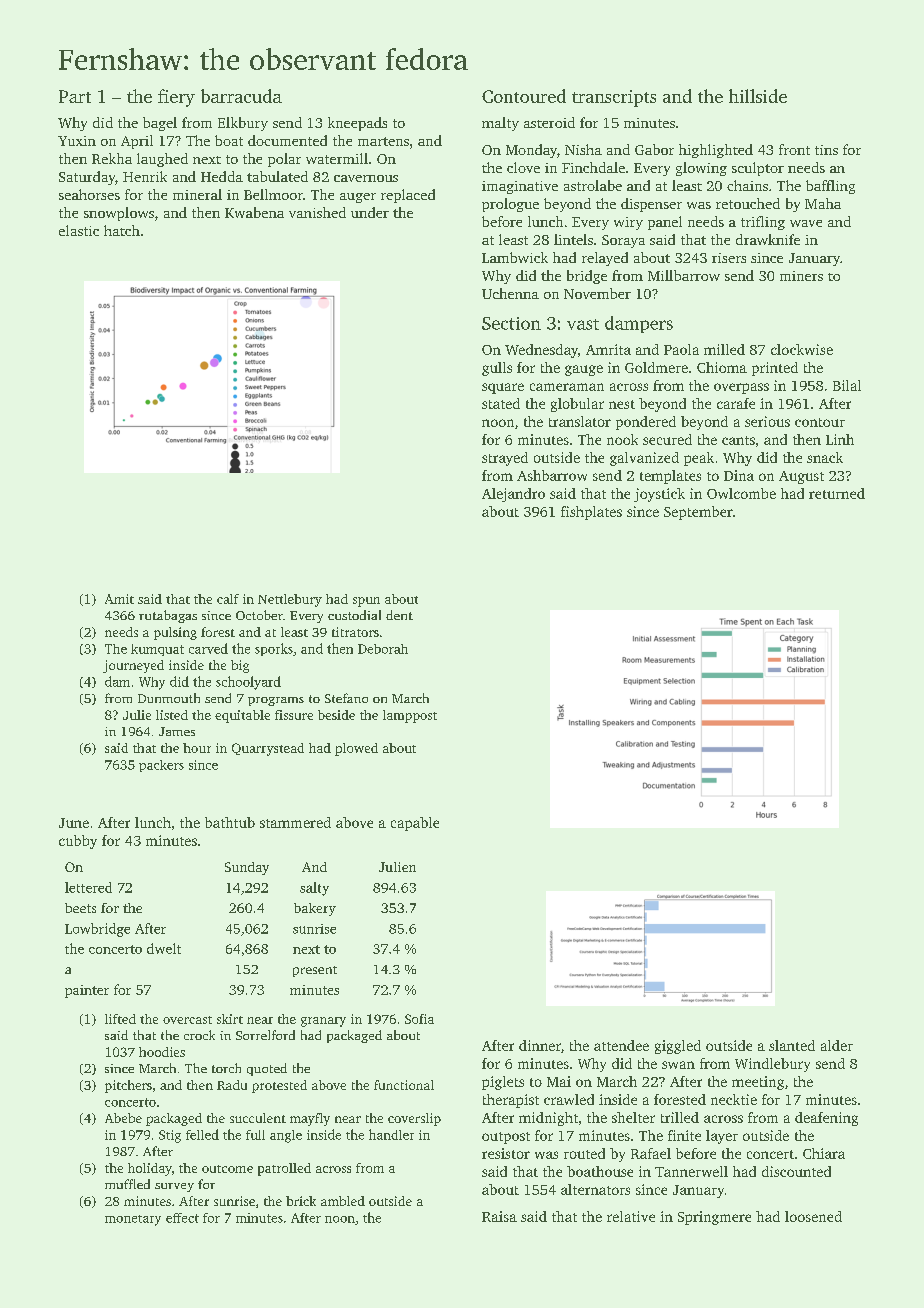  Describe the element at coordinates (88, 887) in the document. I see `lettered` at that location.
